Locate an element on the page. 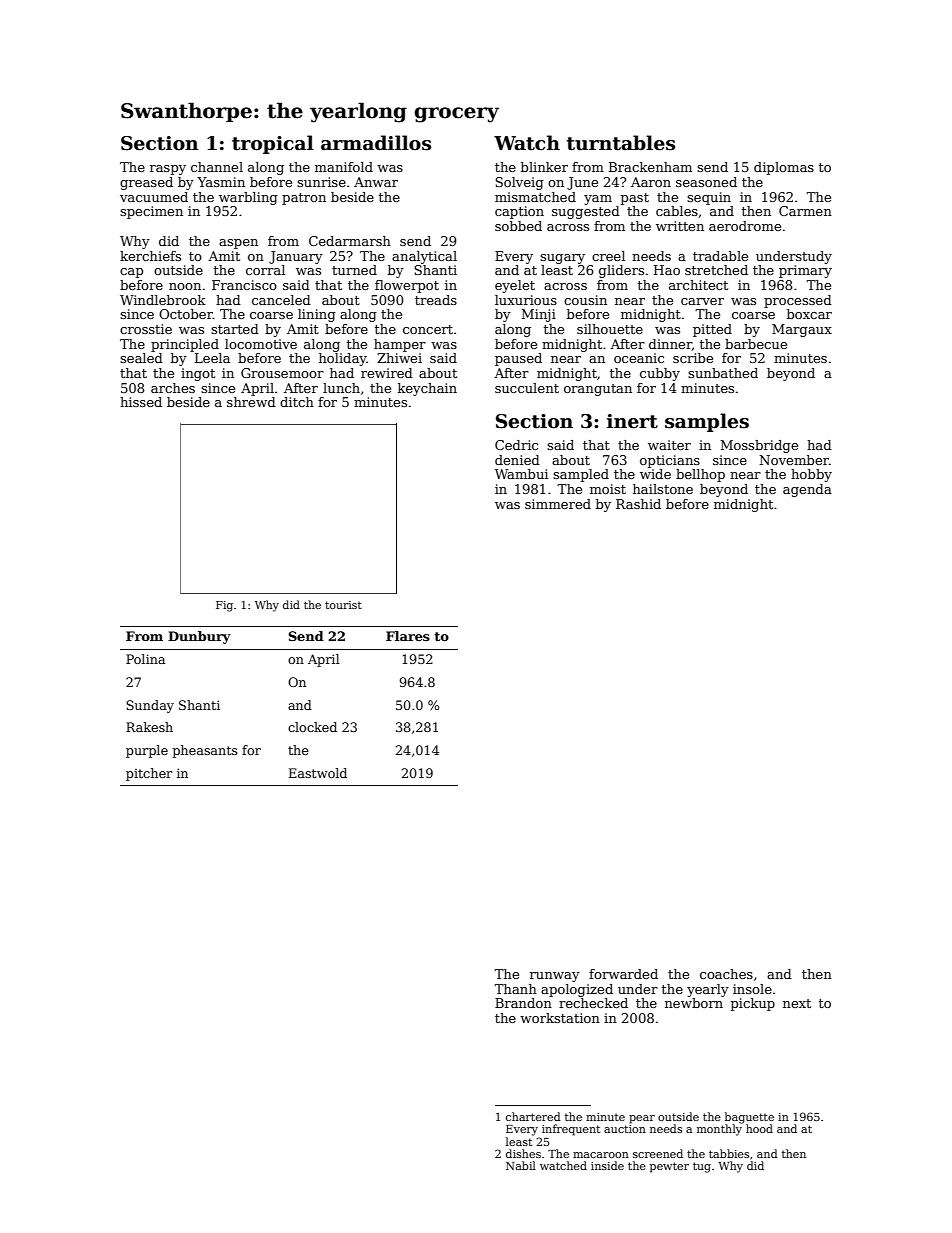  baguette is located at coordinates (749, 1118).
